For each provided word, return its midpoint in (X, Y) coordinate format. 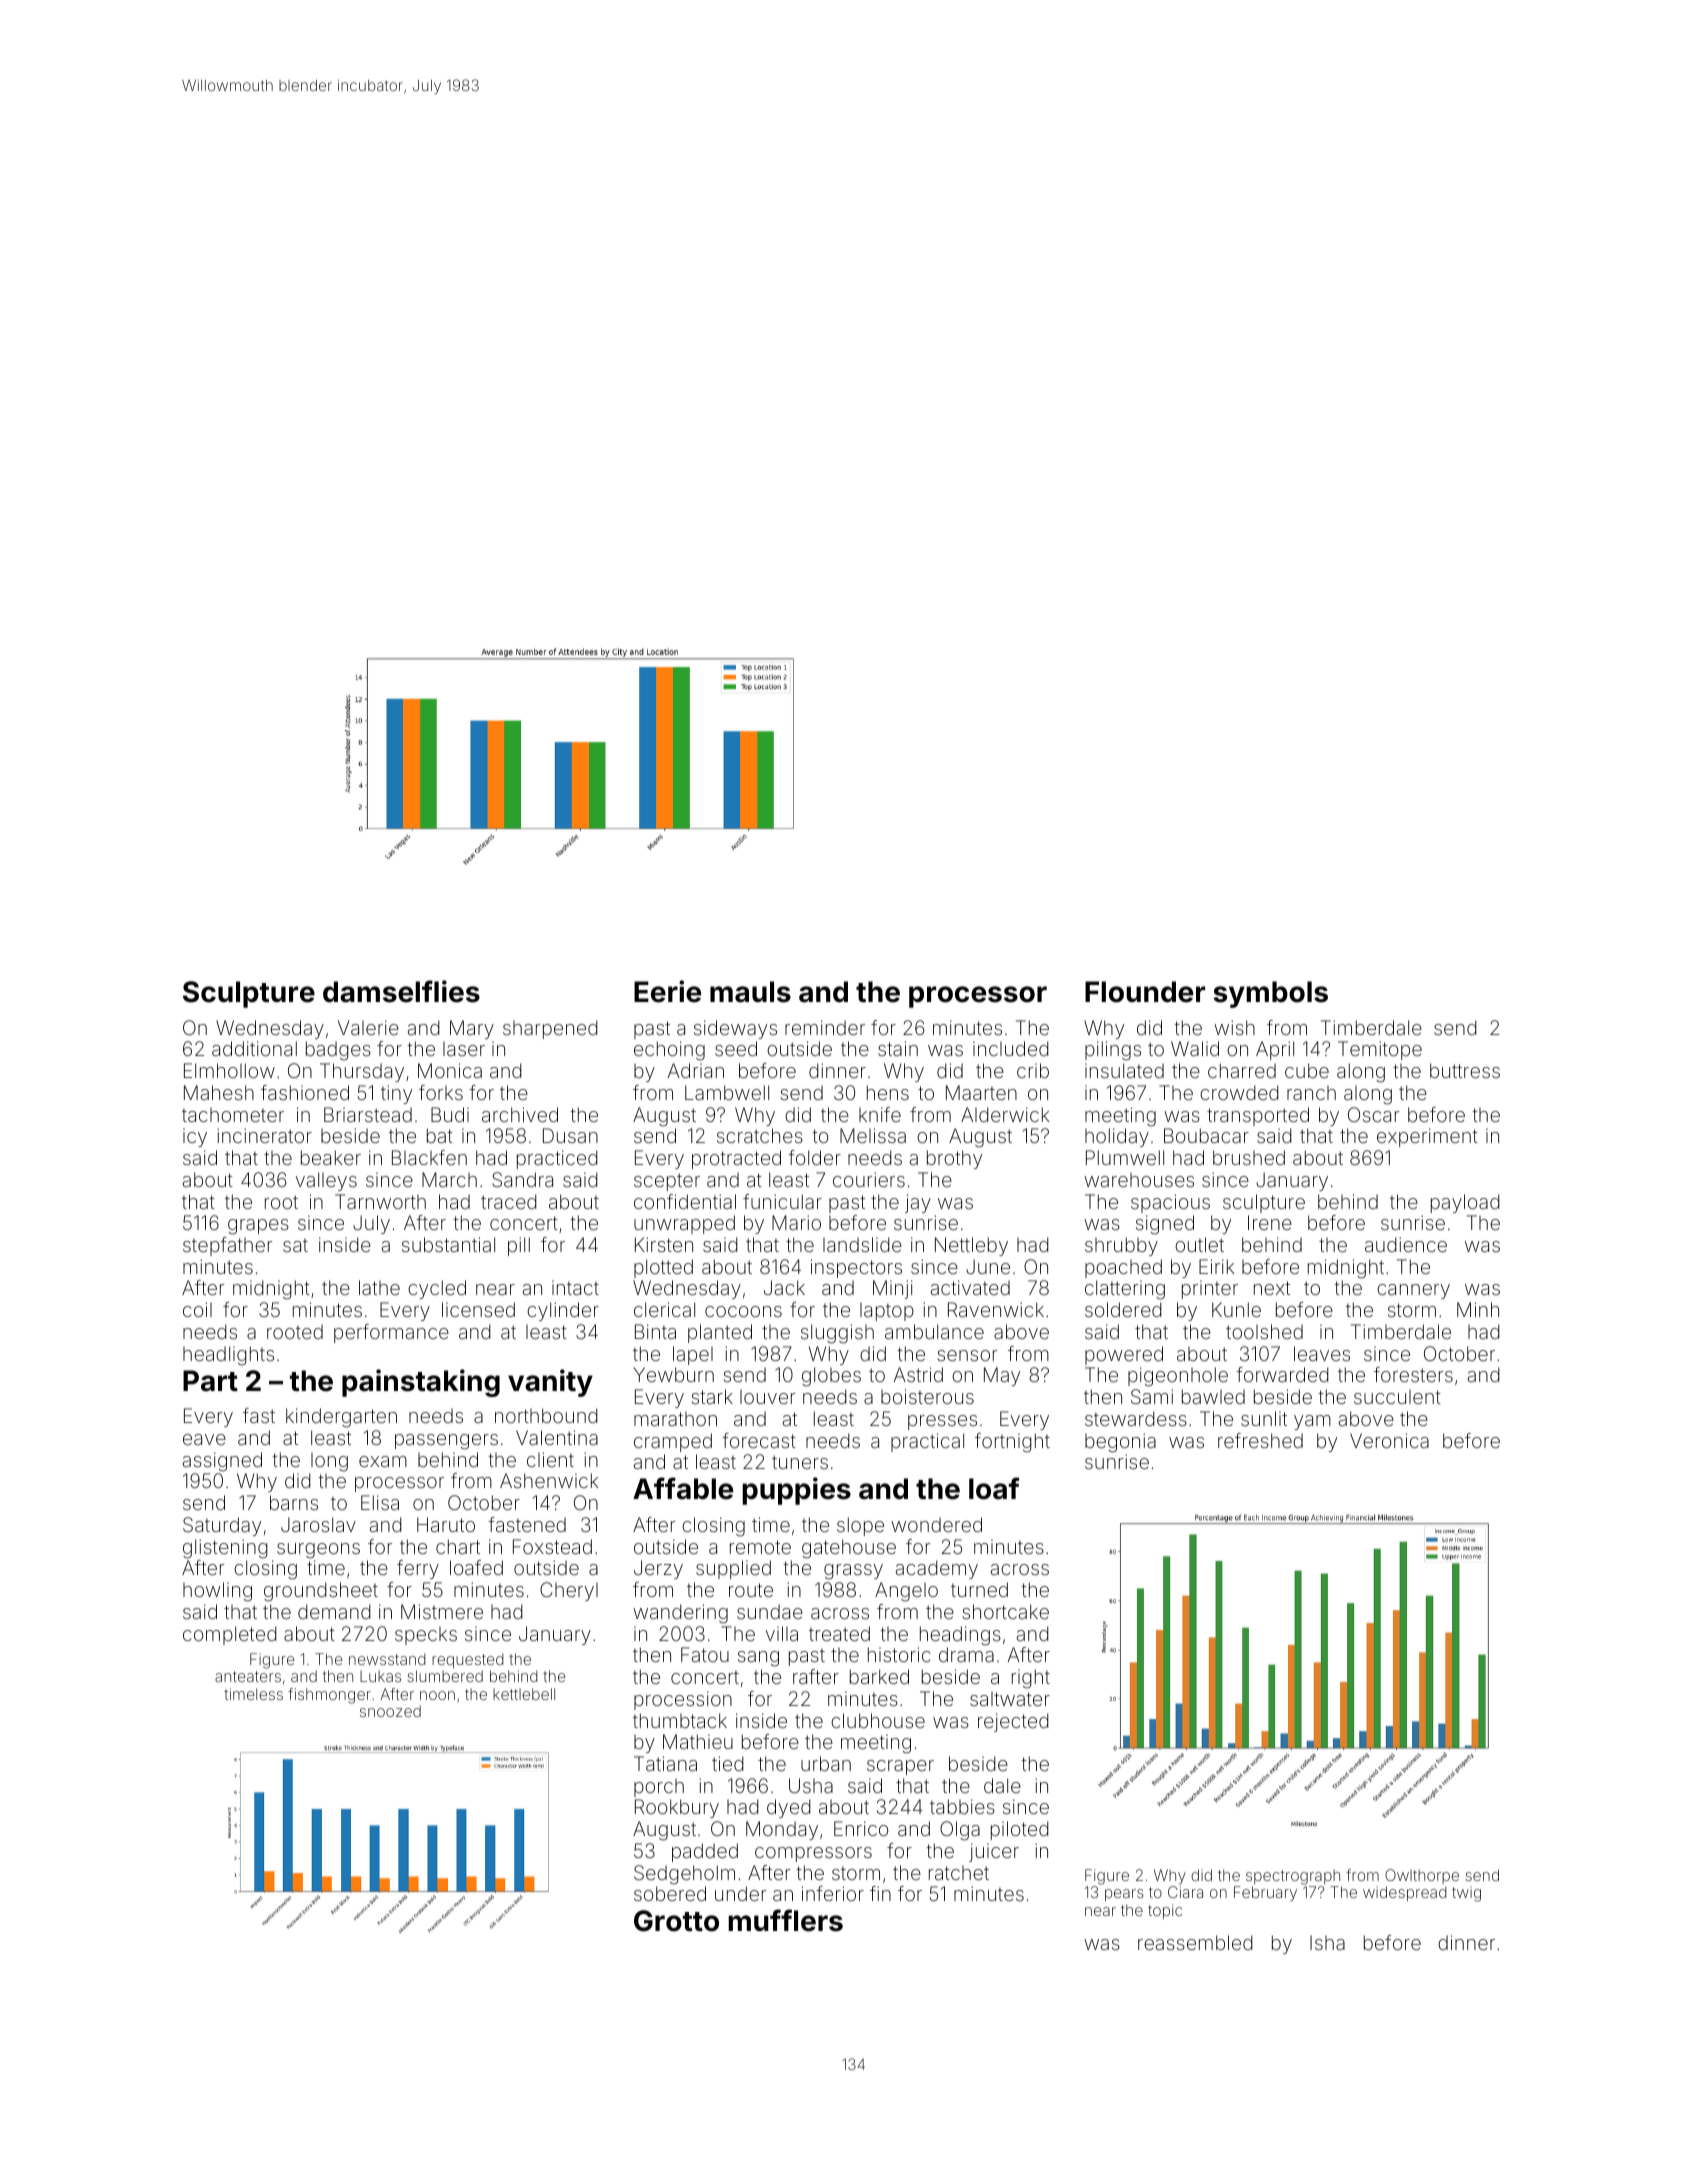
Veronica (1389, 1440)
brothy (954, 1159)
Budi (450, 1114)
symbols (1271, 994)
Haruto (446, 1524)
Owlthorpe (1422, 1876)
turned (979, 1589)
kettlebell (524, 1694)
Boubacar (1206, 1135)
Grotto (676, 1921)
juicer (994, 1852)
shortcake (1005, 1611)
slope (860, 1526)
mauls (750, 992)
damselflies (401, 991)
